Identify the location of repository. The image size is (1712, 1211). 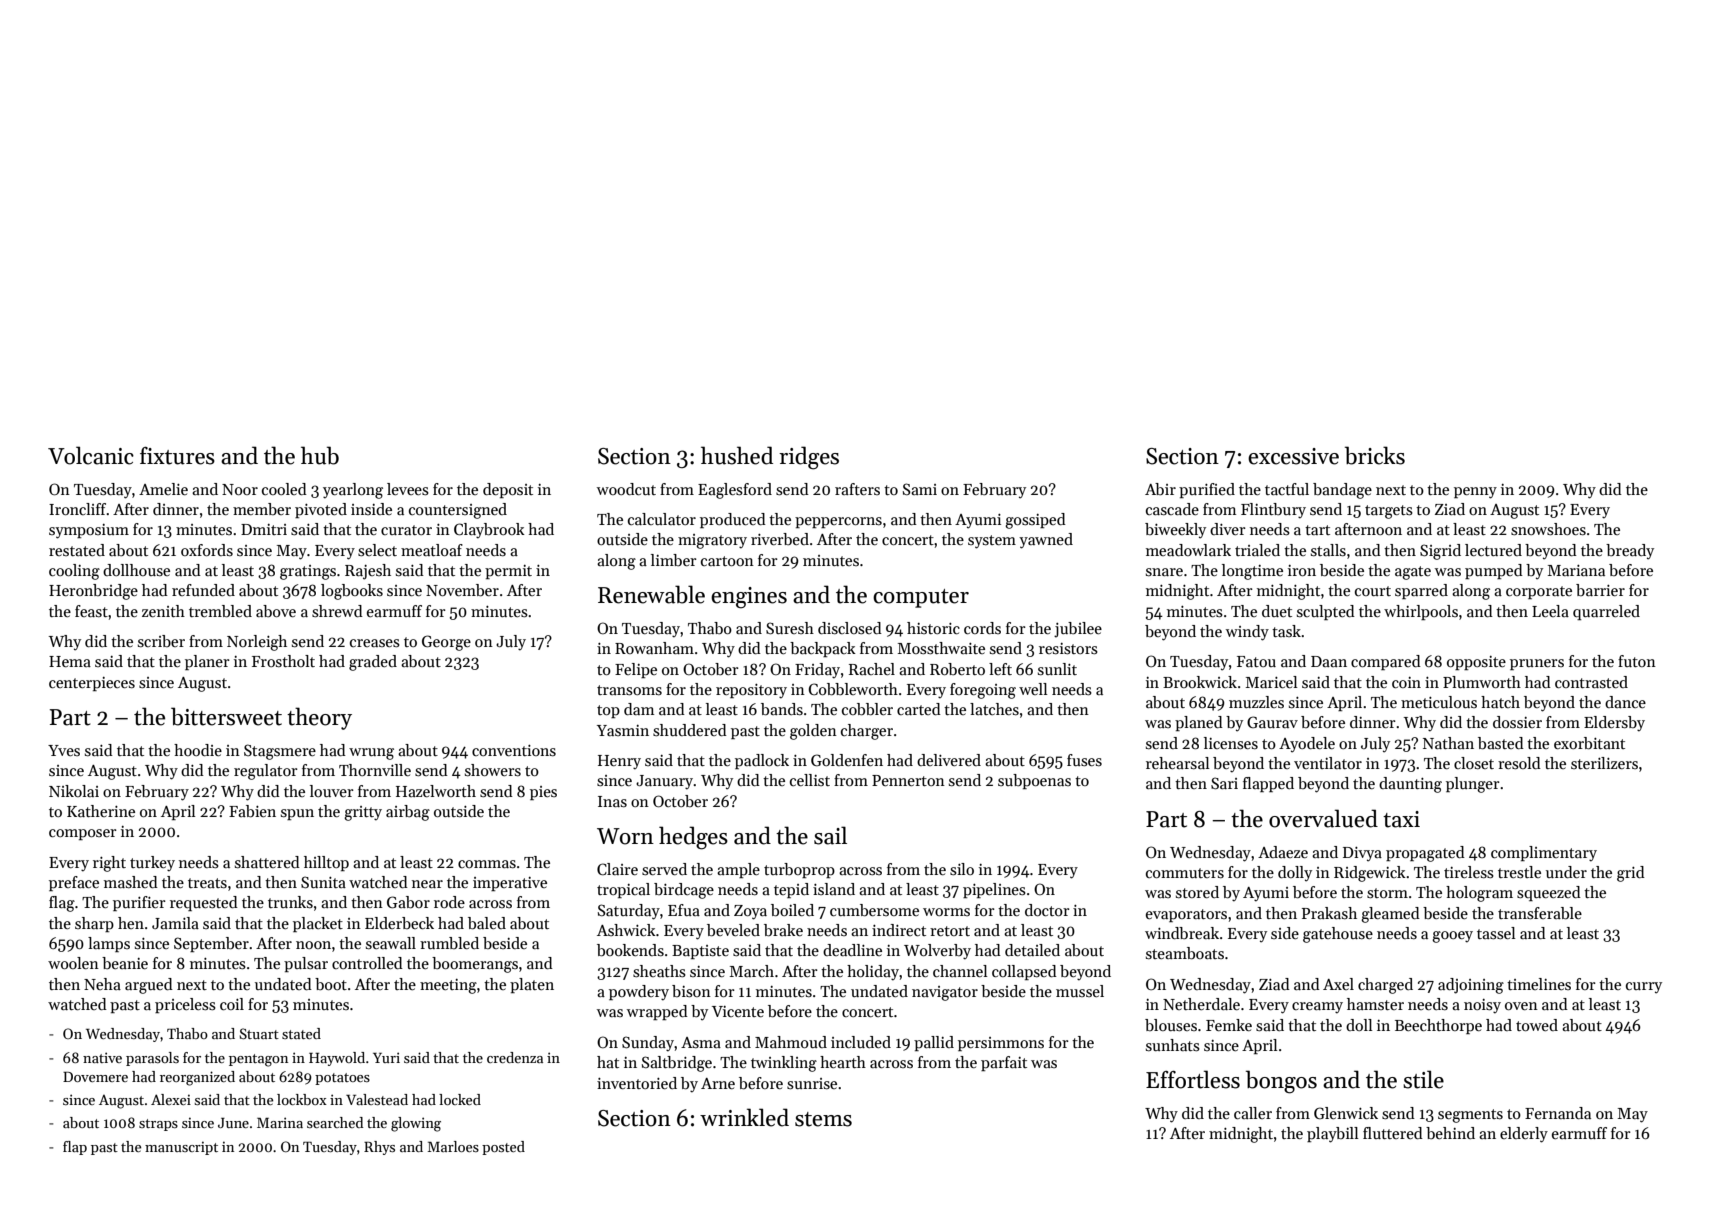
(751, 691).
